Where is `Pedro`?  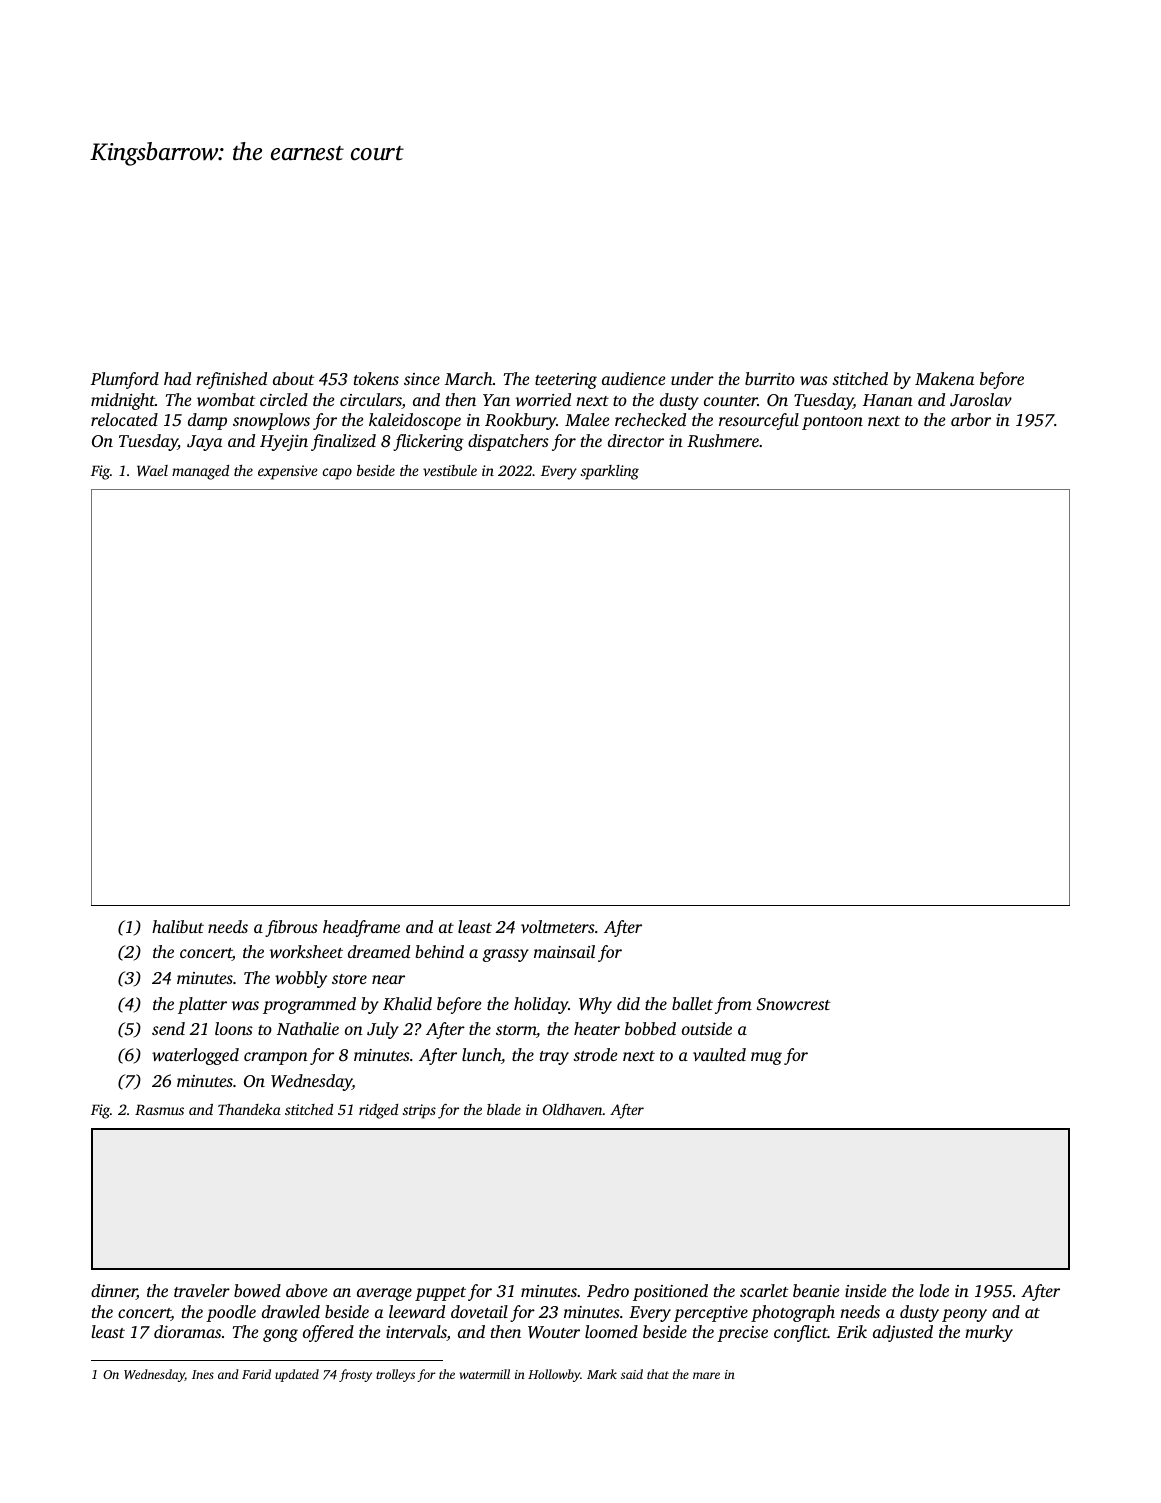
Pedro is located at coordinates (608, 1290).
